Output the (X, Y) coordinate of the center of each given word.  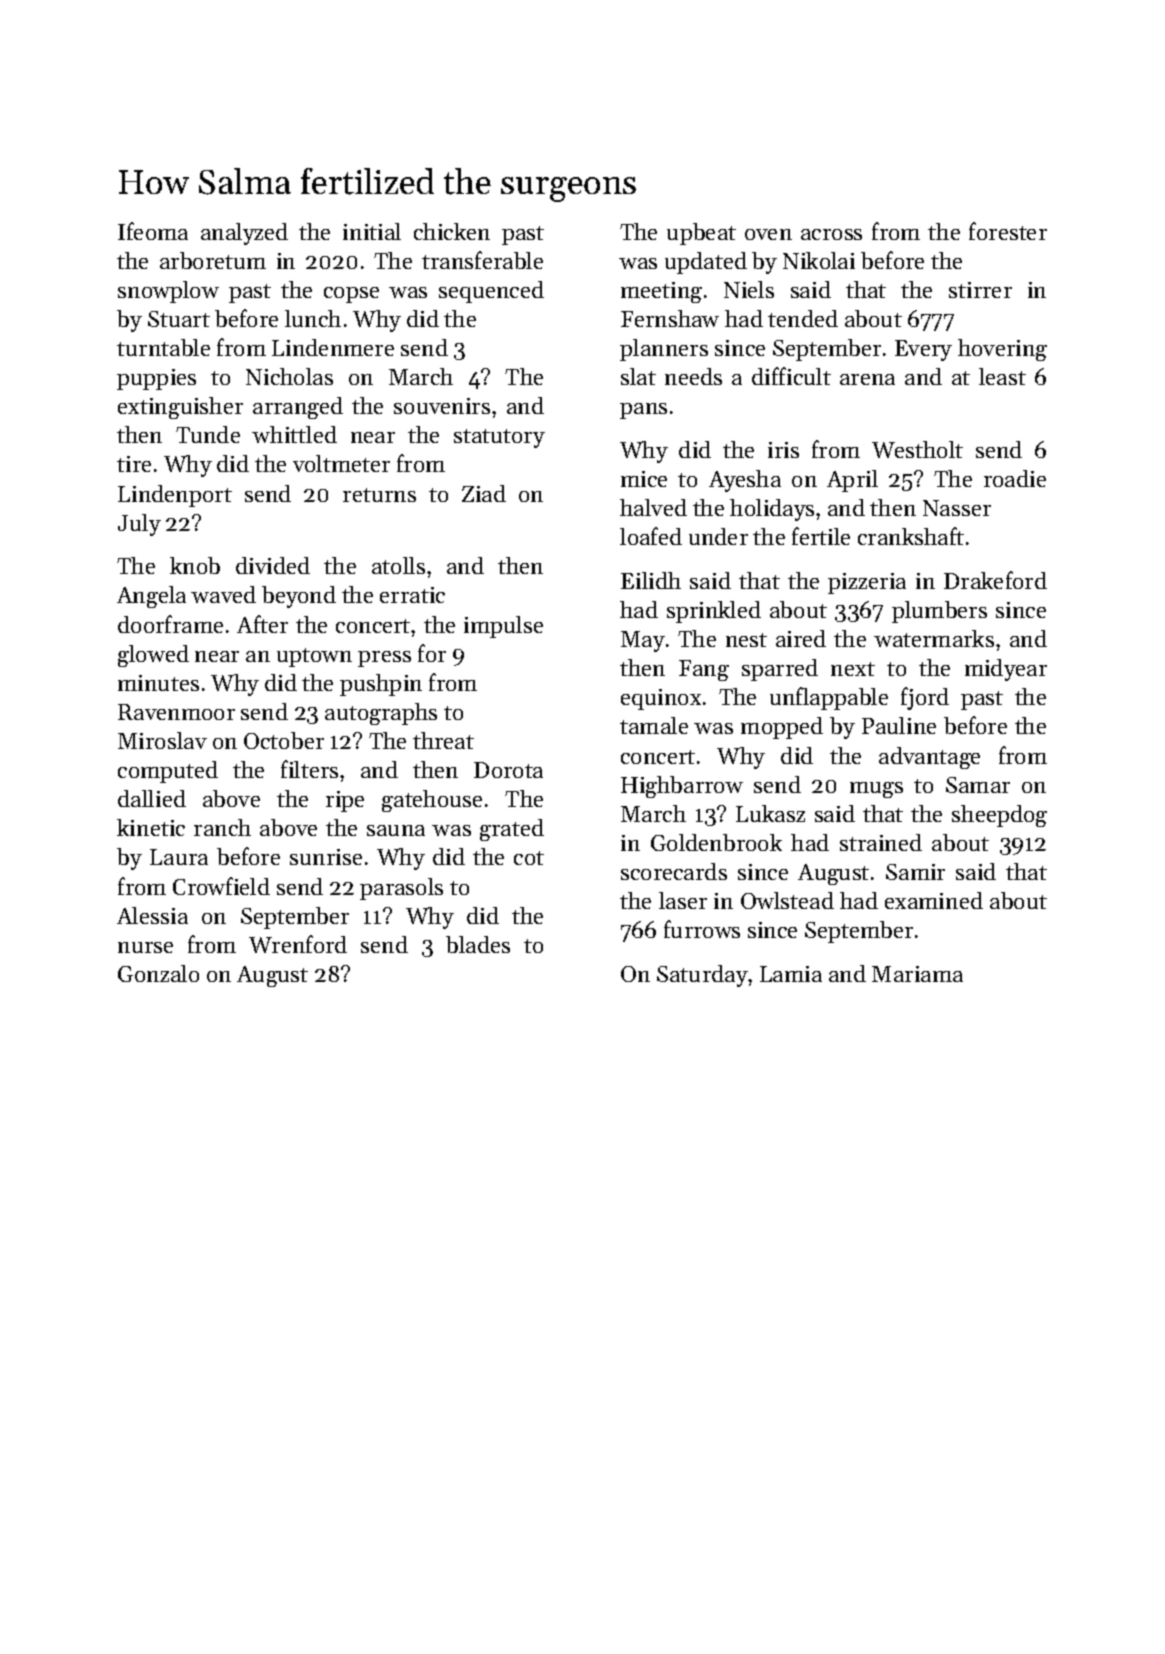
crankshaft (911, 536)
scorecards (674, 871)
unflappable (829, 698)
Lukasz (770, 813)
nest (746, 640)
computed (168, 772)
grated (512, 830)
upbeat (701, 234)
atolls (398, 565)
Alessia (152, 915)
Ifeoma (153, 231)
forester (1008, 231)
